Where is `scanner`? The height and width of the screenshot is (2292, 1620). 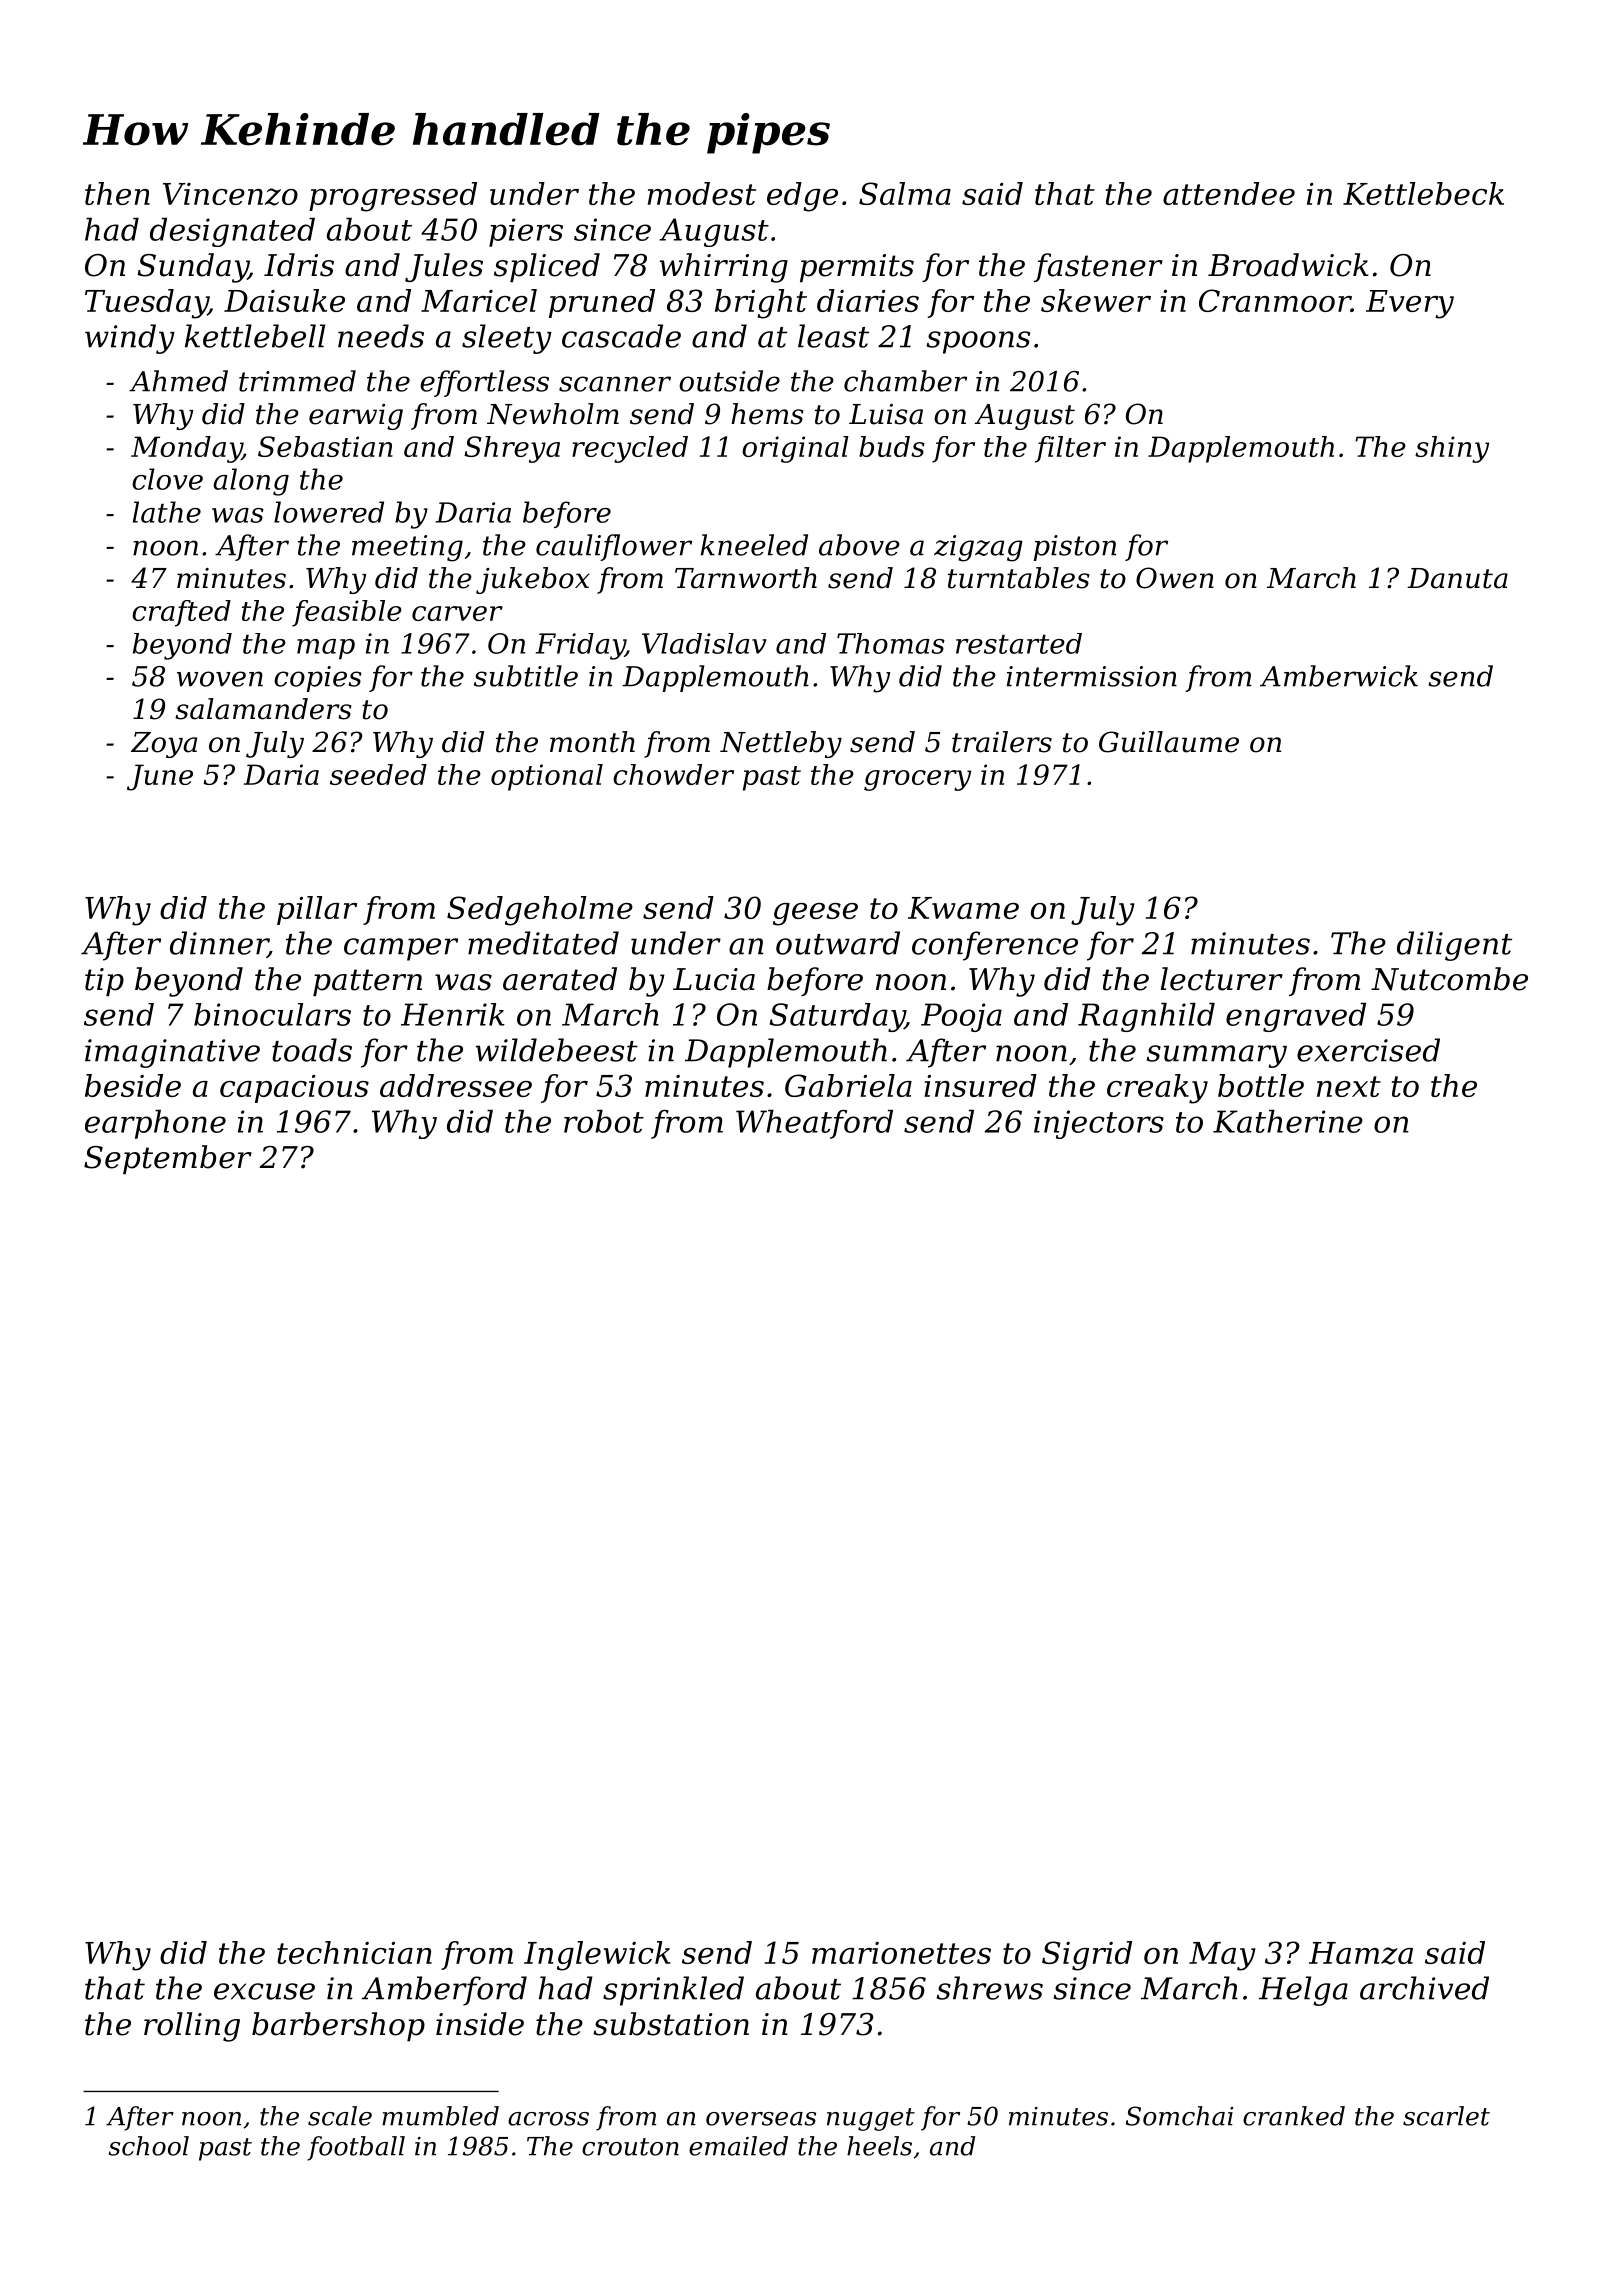 scanner is located at coordinates (615, 384).
